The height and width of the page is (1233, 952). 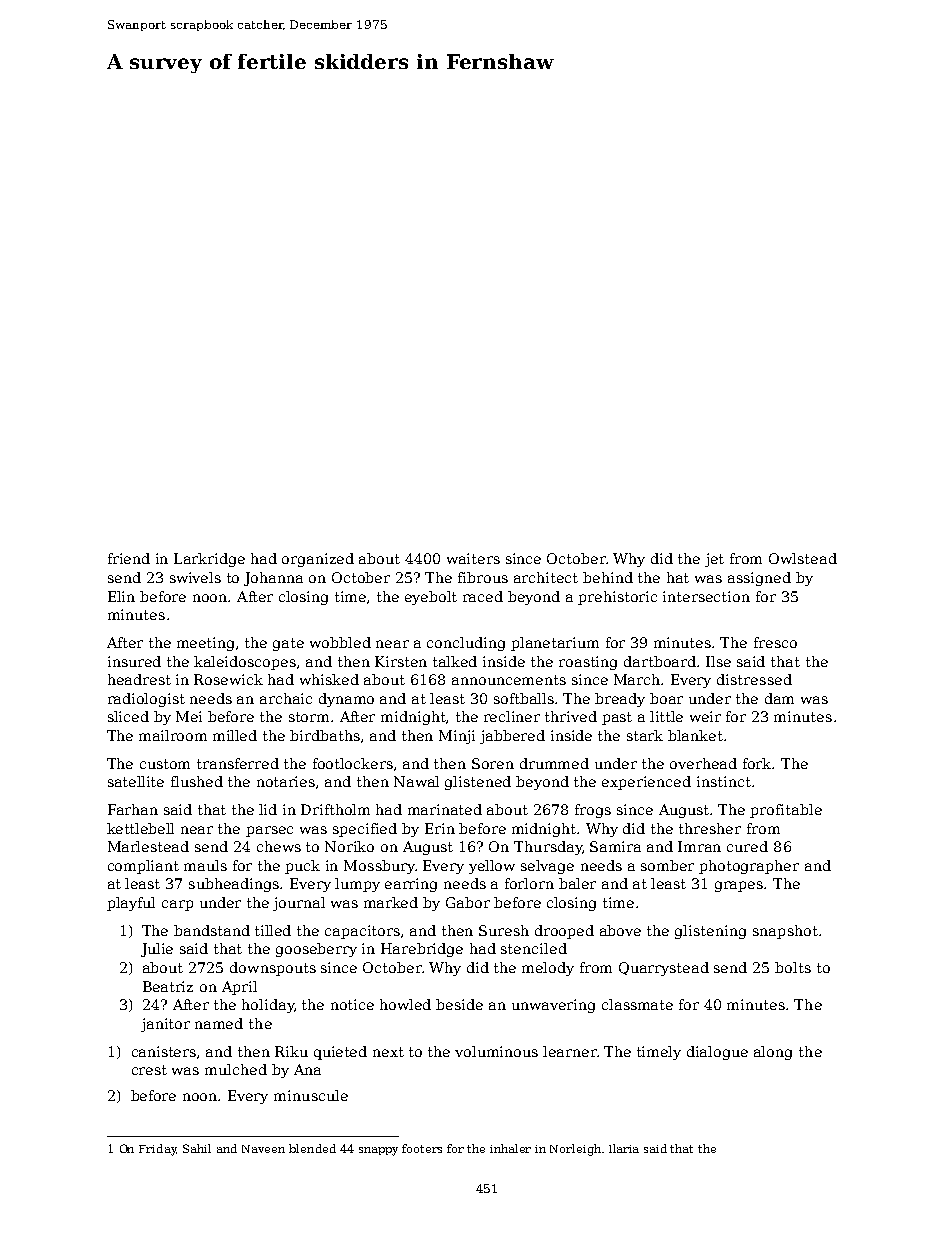 What do you see at coordinates (473, 558) in the page?
I see `waiters` at bounding box center [473, 558].
